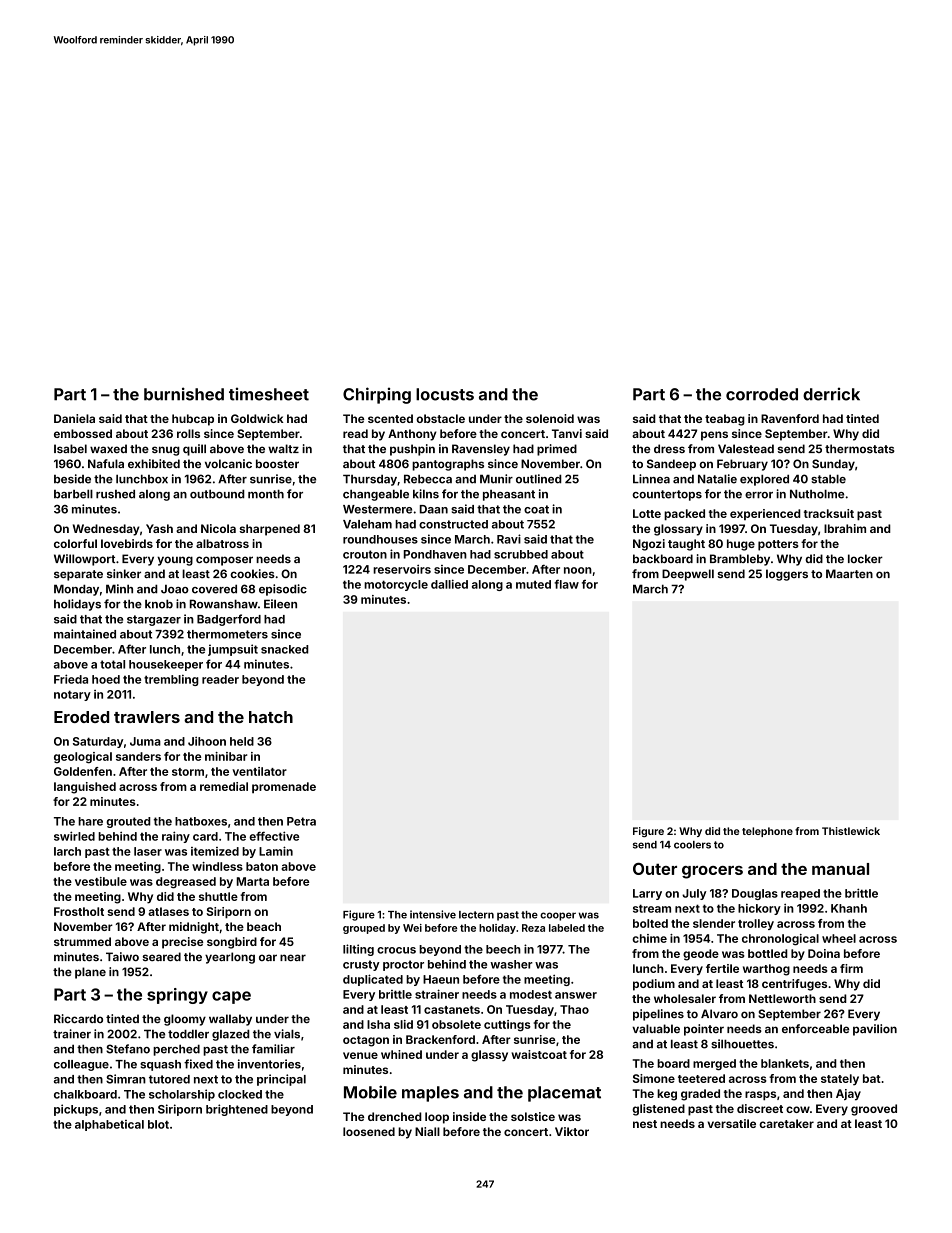 Image resolution: width=952 pixels, height=1233 pixels. I want to click on promenade, so click(284, 787).
